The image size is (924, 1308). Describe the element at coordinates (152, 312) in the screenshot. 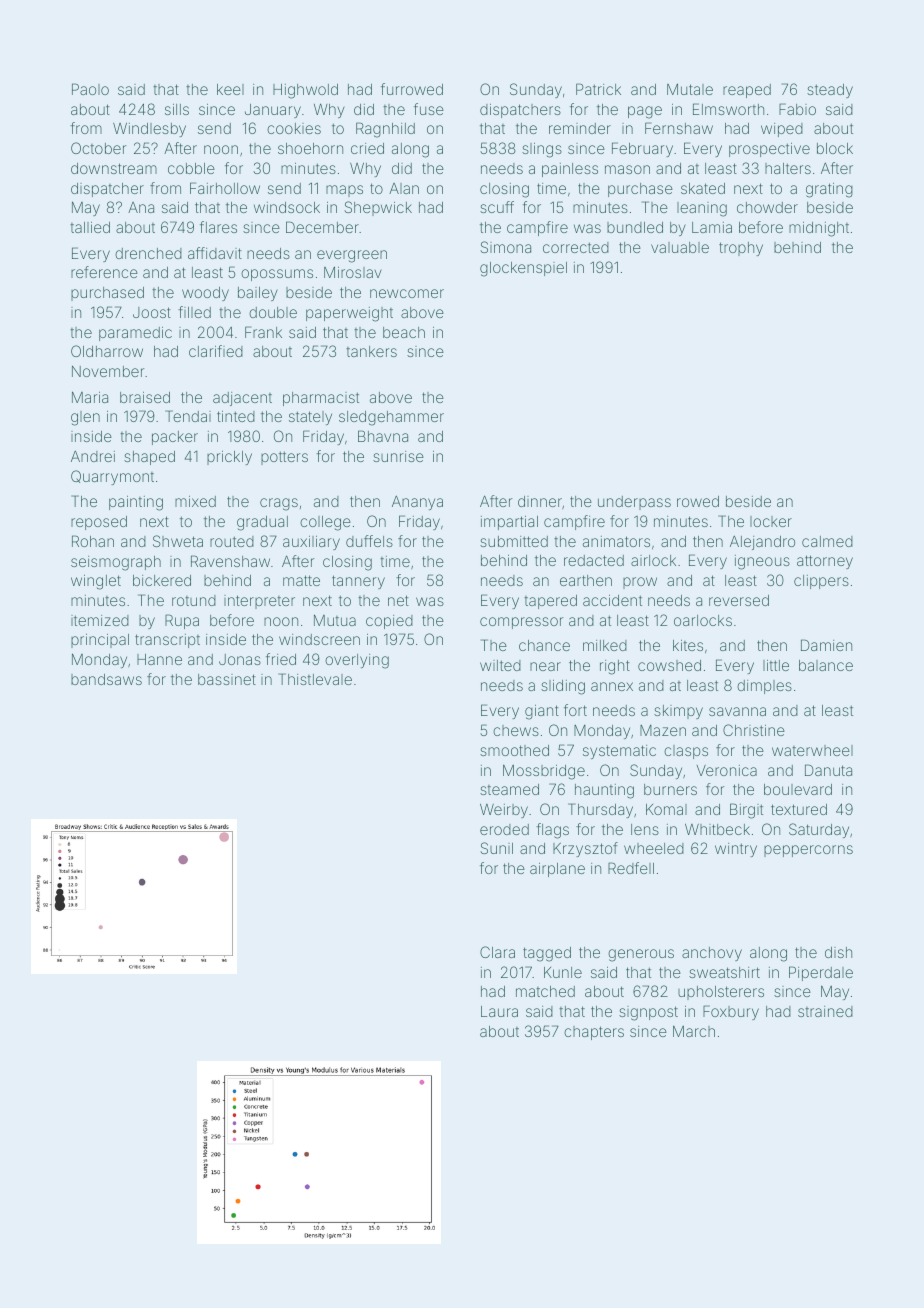

I see `Joost` at that location.
